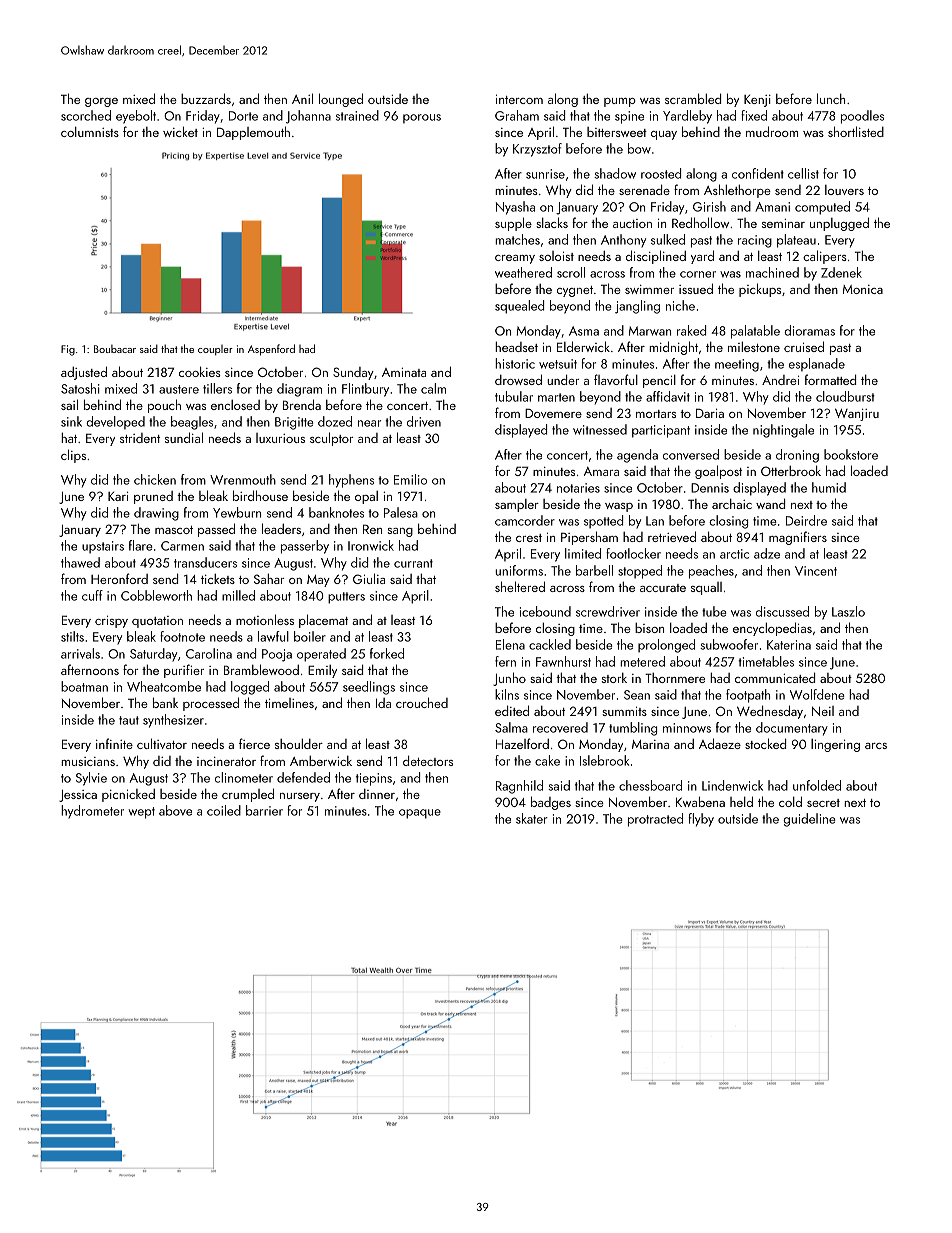  What do you see at coordinates (374, 779) in the screenshot?
I see `tiepins` at bounding box center [374, 779].
